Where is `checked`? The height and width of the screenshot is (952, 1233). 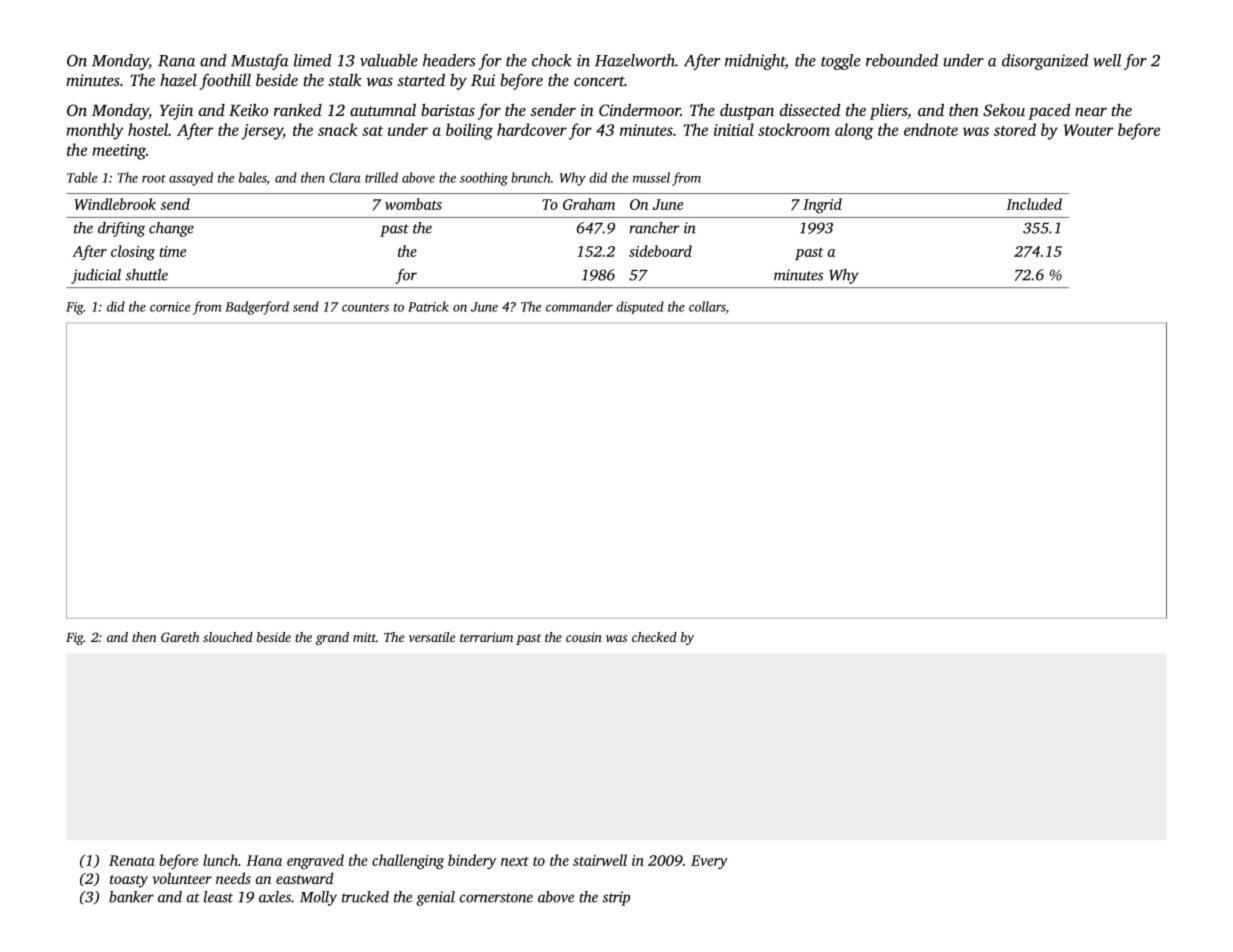 checked is located at coordinates (654, 637).
